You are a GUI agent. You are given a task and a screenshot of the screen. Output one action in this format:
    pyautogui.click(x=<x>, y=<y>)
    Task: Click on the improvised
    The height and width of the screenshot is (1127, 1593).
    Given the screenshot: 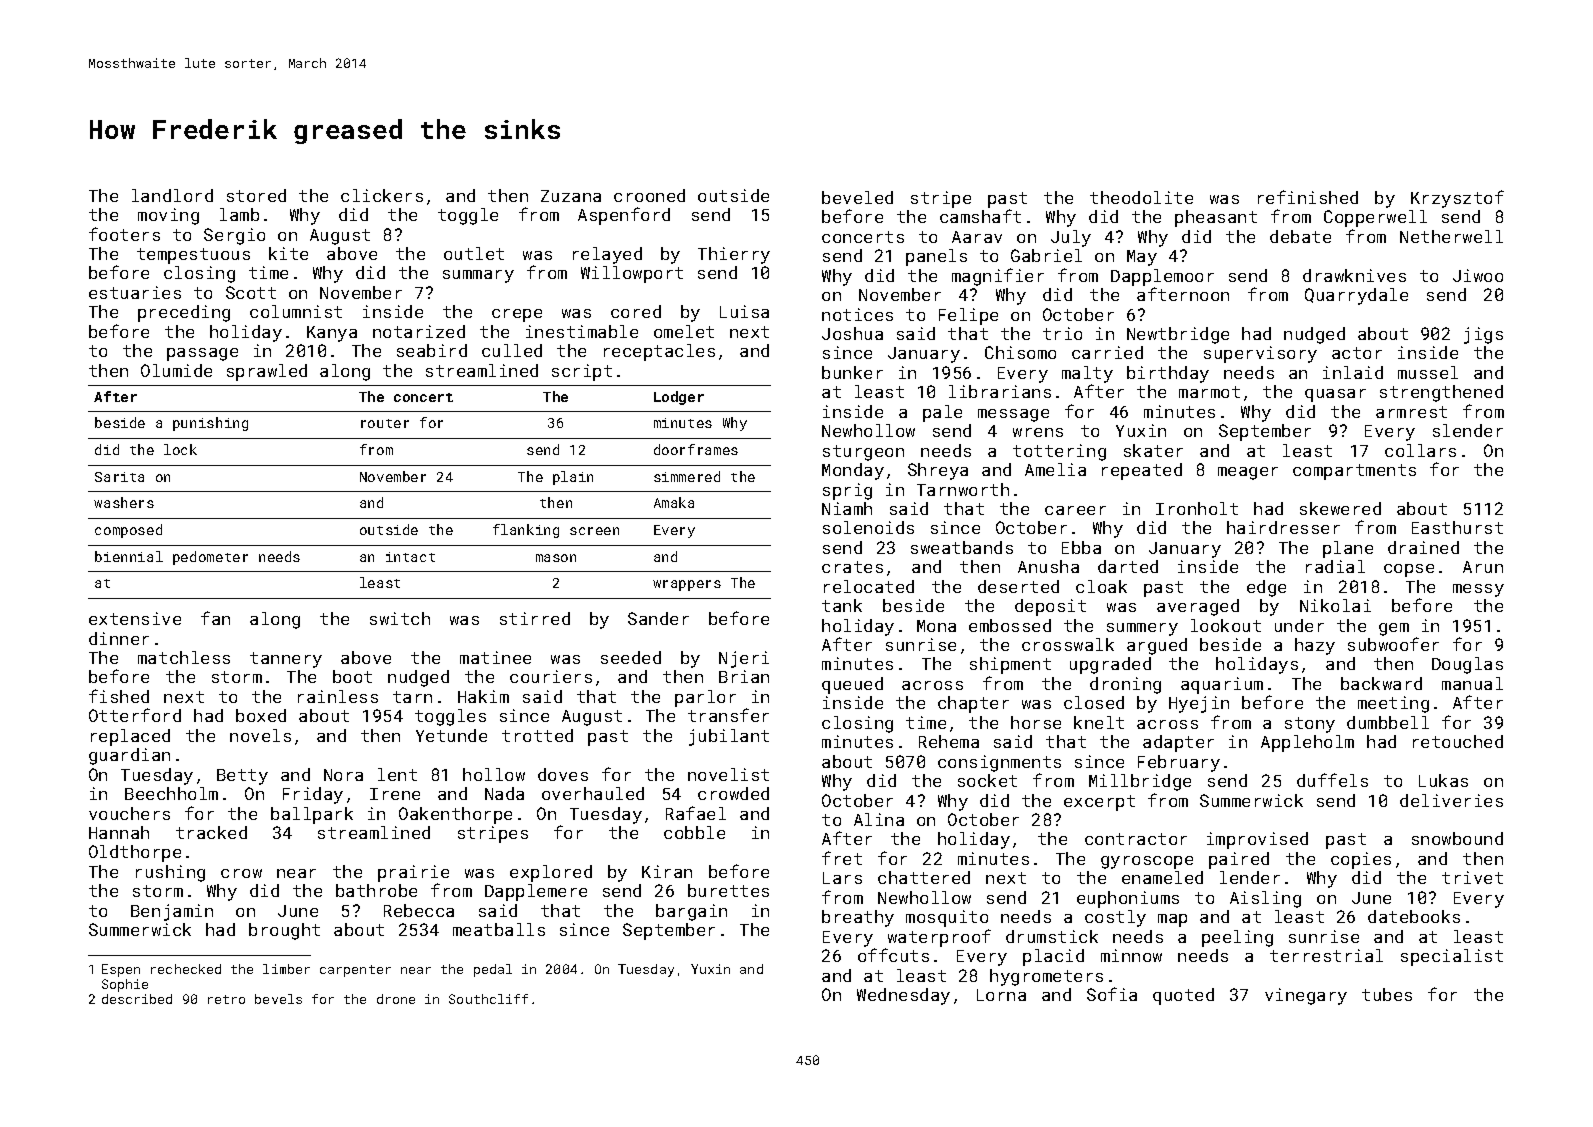 What is the action you would take?
    pyautogui.click(x=1257, y=840)
